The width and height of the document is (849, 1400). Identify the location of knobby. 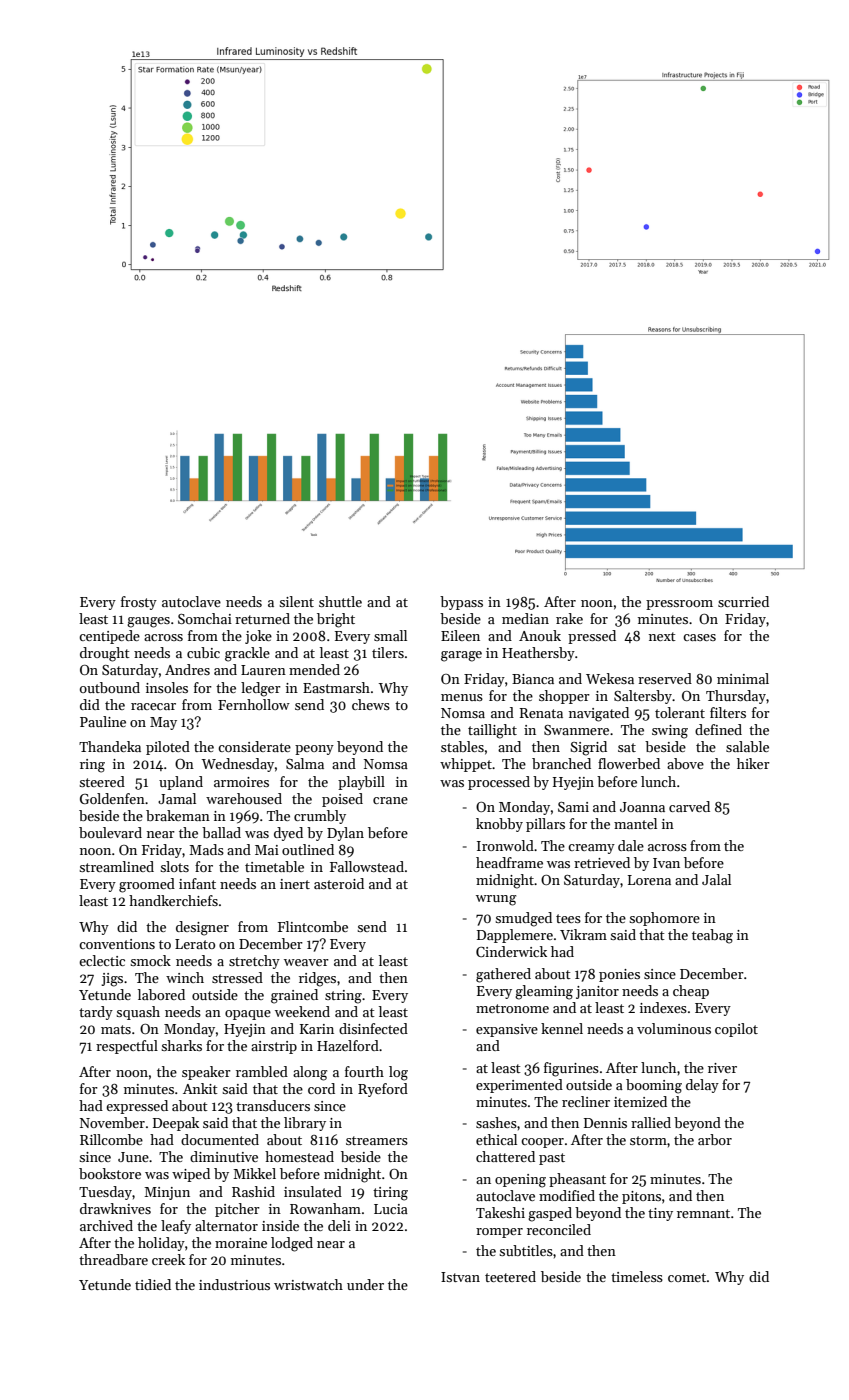
(499, 825).
